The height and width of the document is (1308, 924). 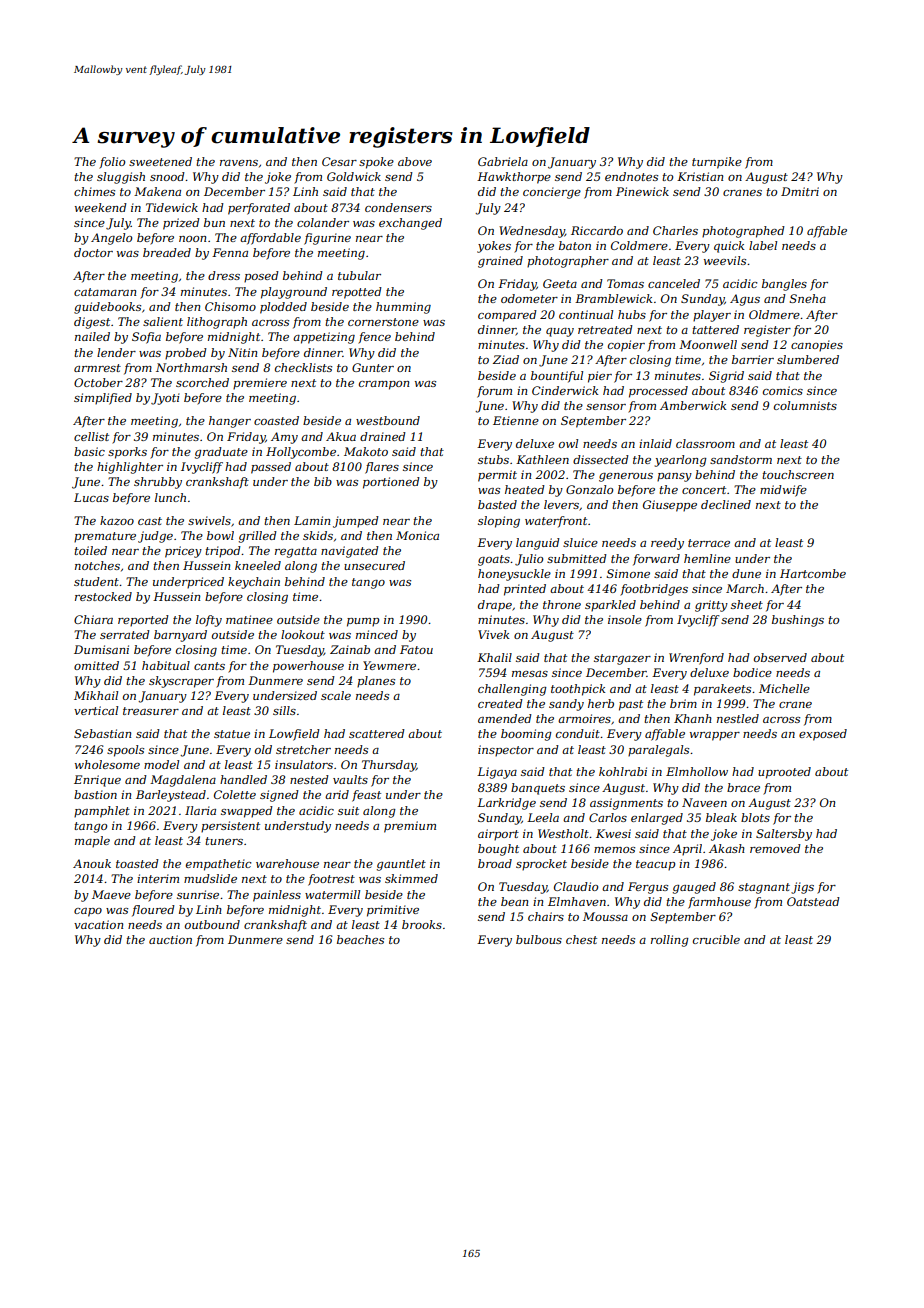 What do you see at coordinates (658, 392) in the document?
I see `processed` at bounding box center [658, 392].
